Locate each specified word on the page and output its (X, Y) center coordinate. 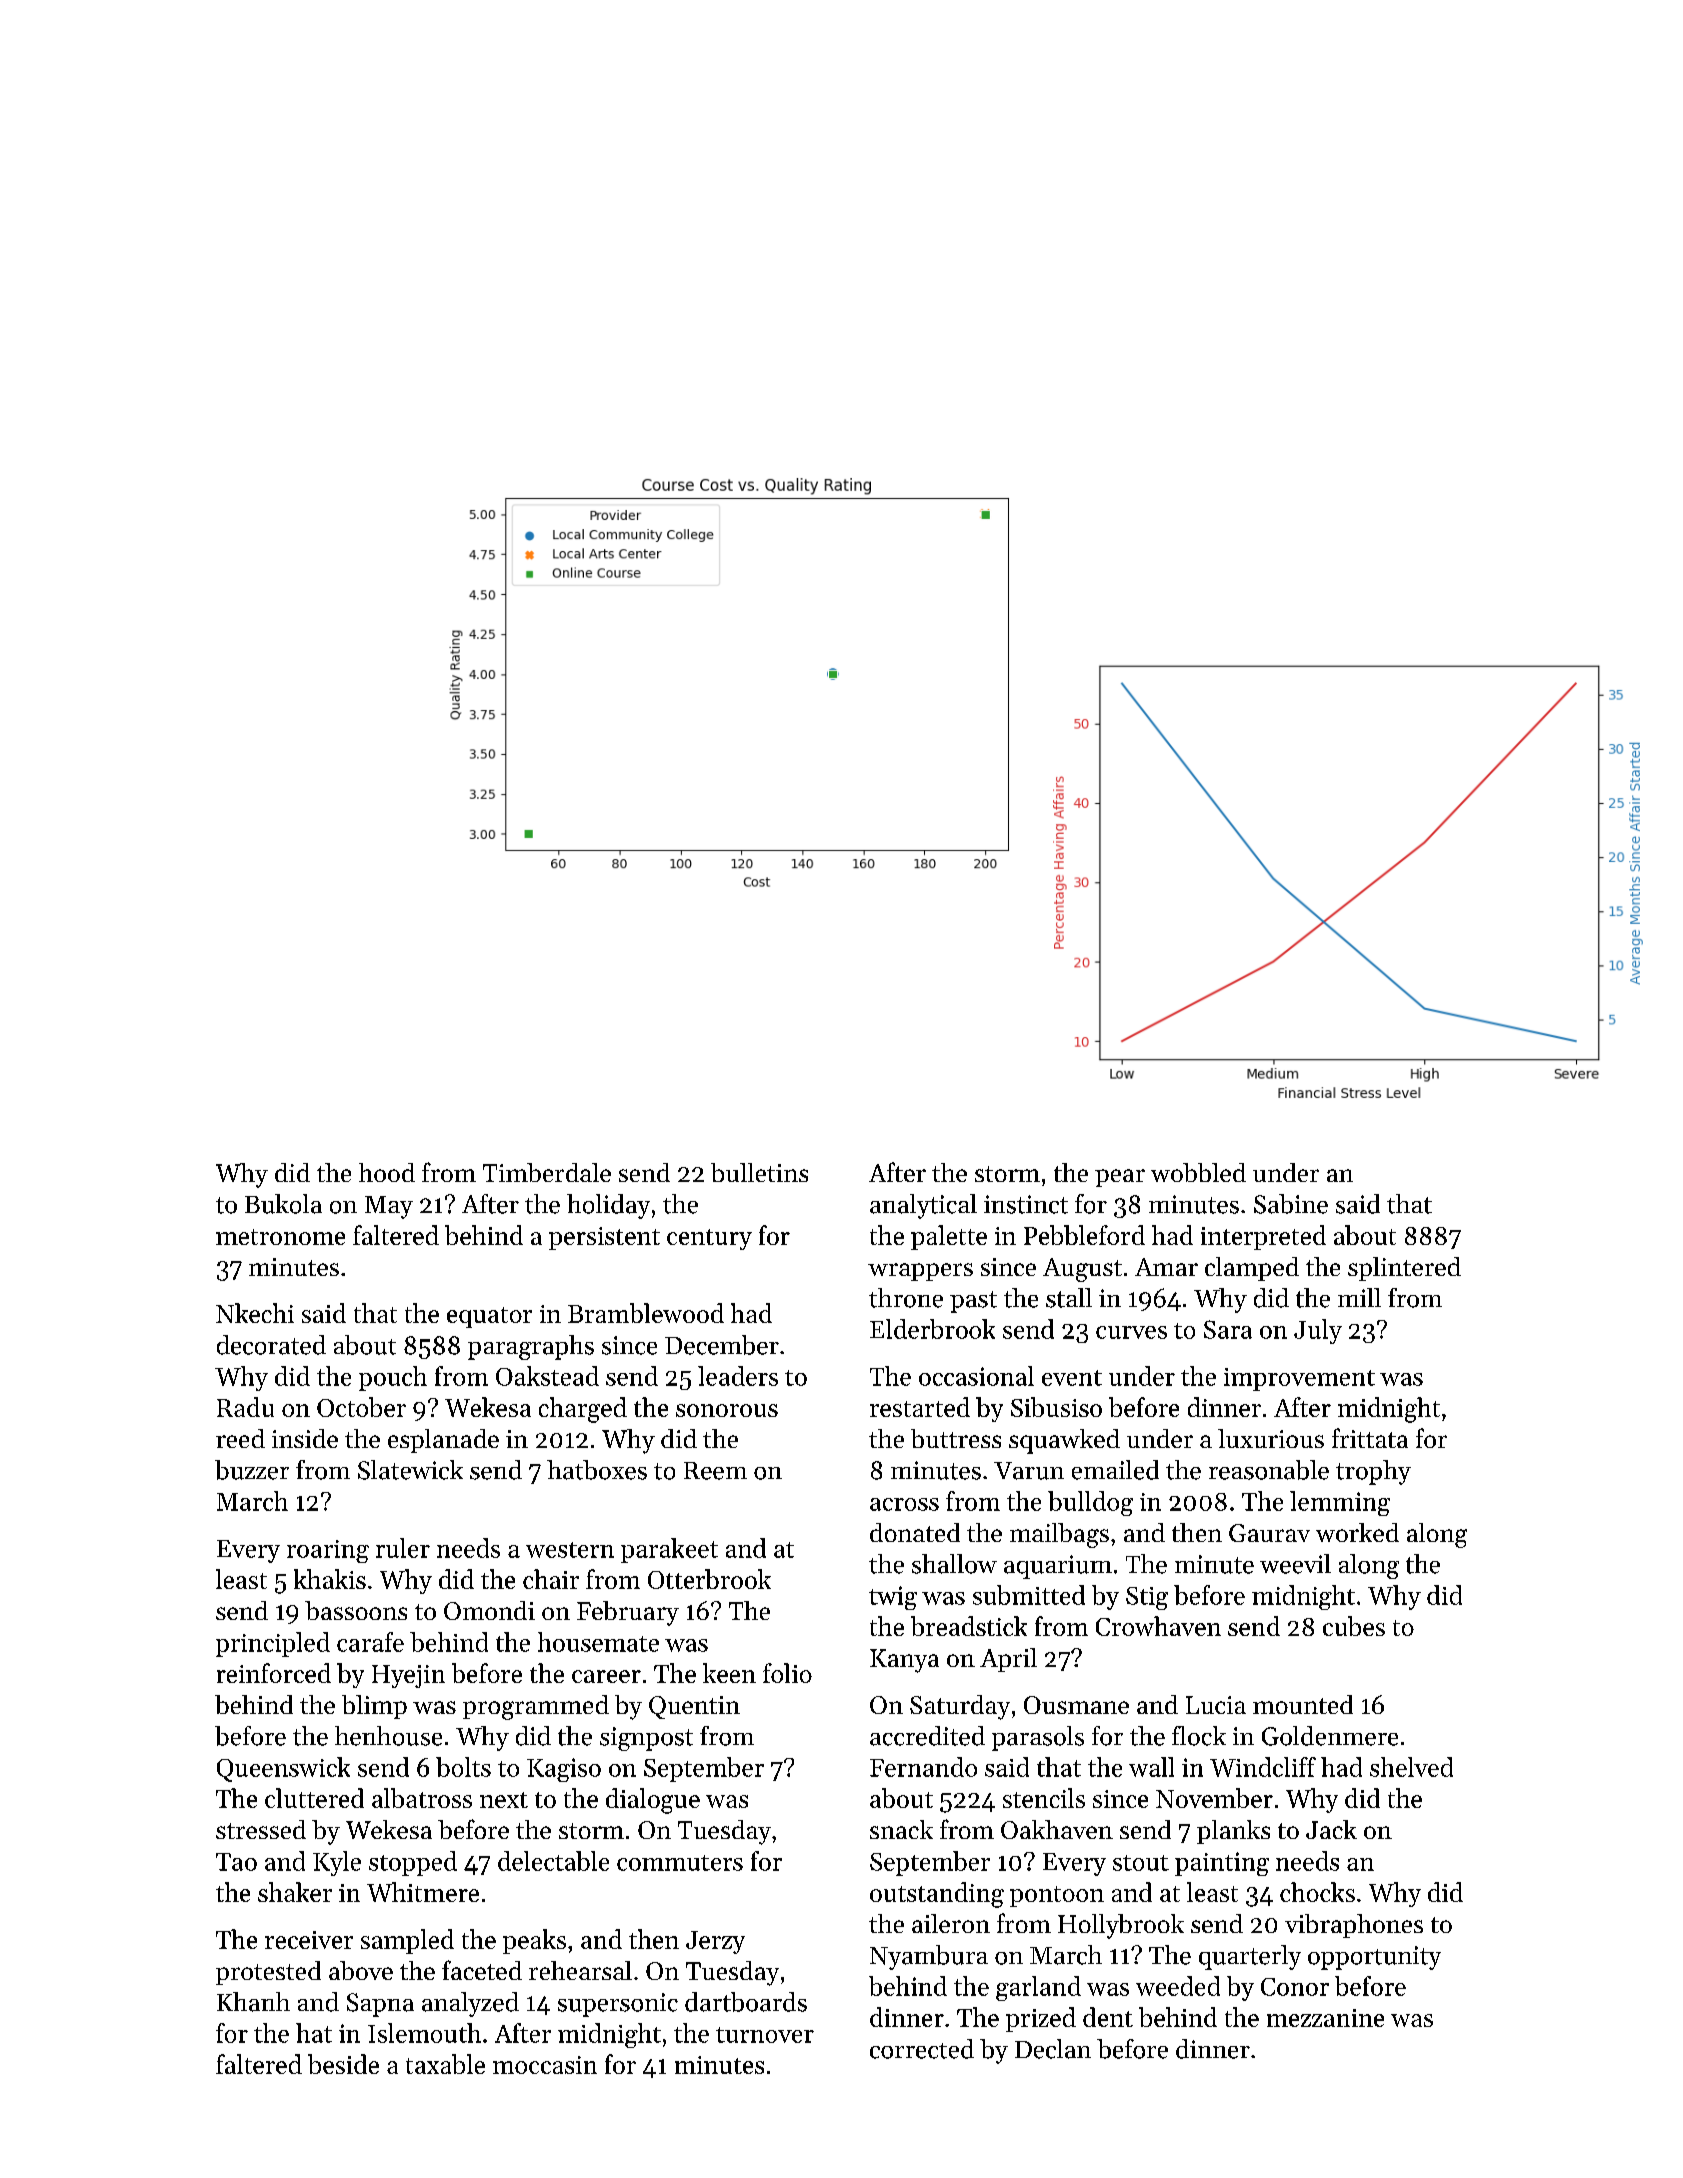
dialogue (653, 1801)
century (709, 1239)
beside (343, 2064)
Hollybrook (1121, 1926)
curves (1131, 1332)
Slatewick (410, 1470)
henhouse (388, 1736)
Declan (1053, 2049)
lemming (1340, 1503)
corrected (922, 2049)
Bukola (283, 1204)
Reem (715, 1471)
